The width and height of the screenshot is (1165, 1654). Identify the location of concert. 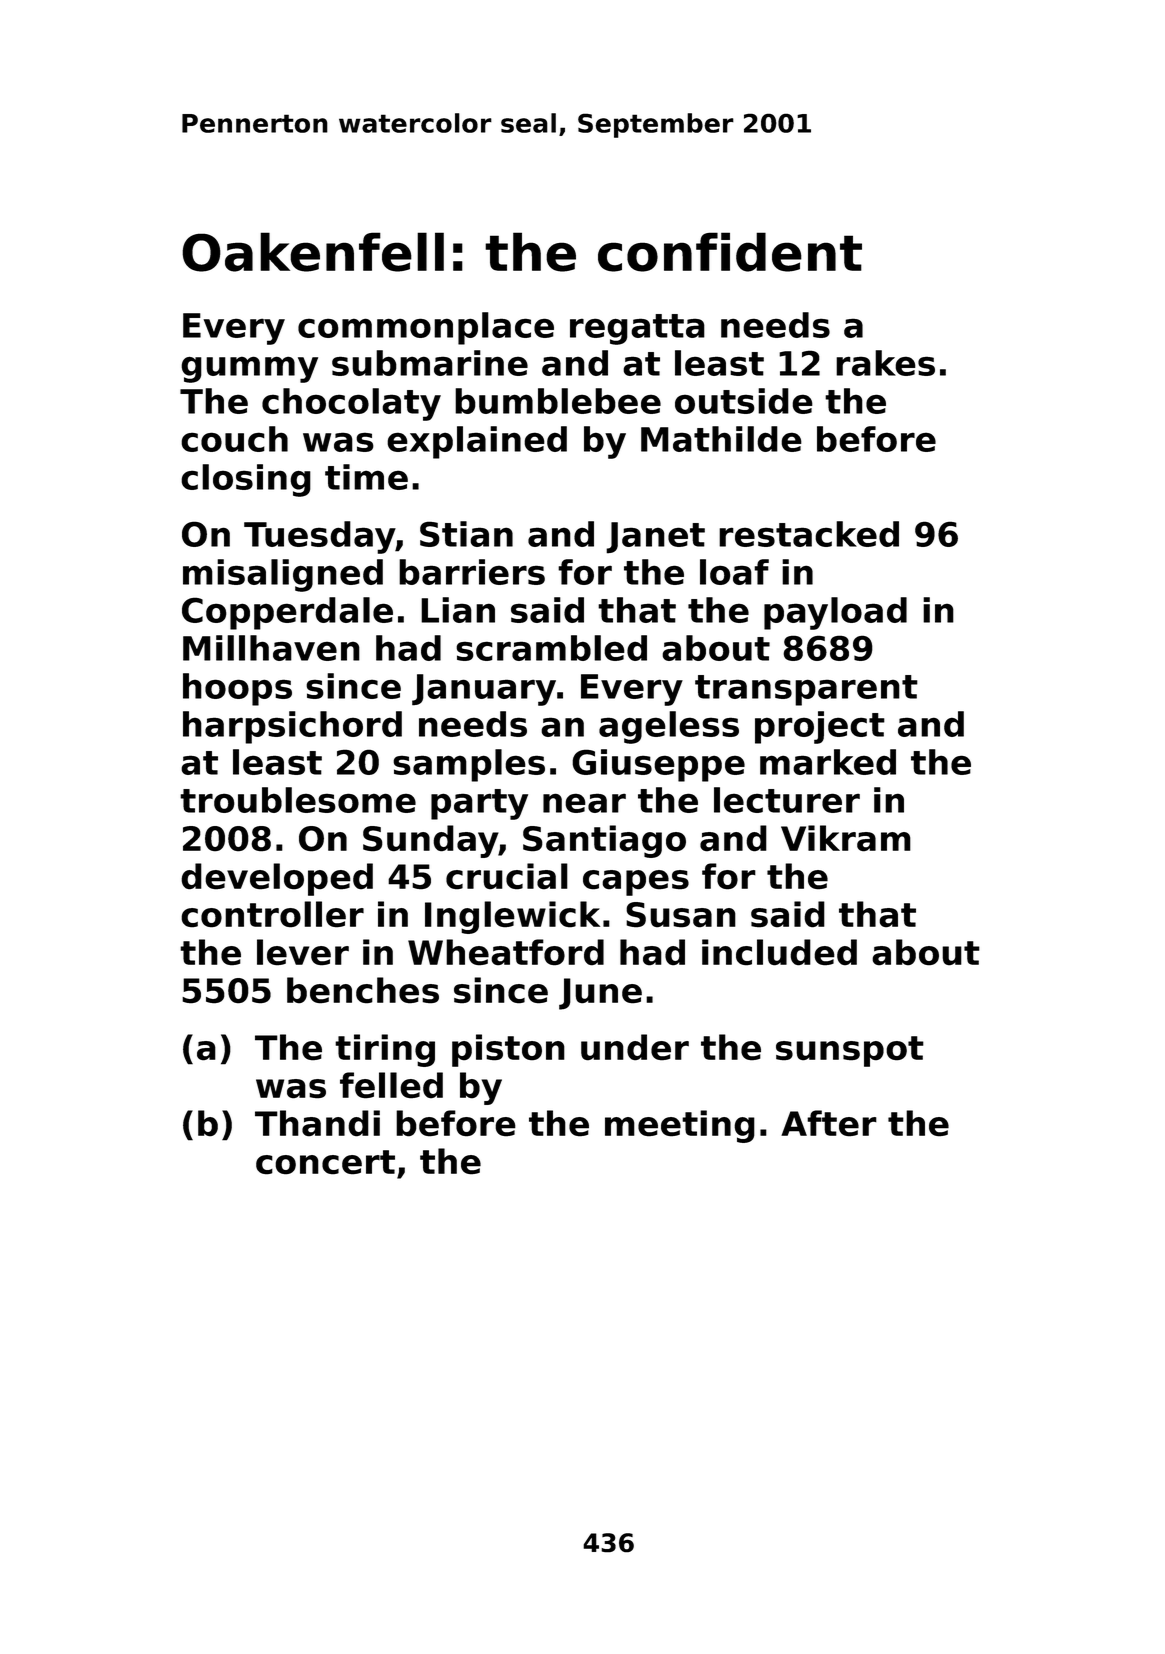
(325, 1162).
